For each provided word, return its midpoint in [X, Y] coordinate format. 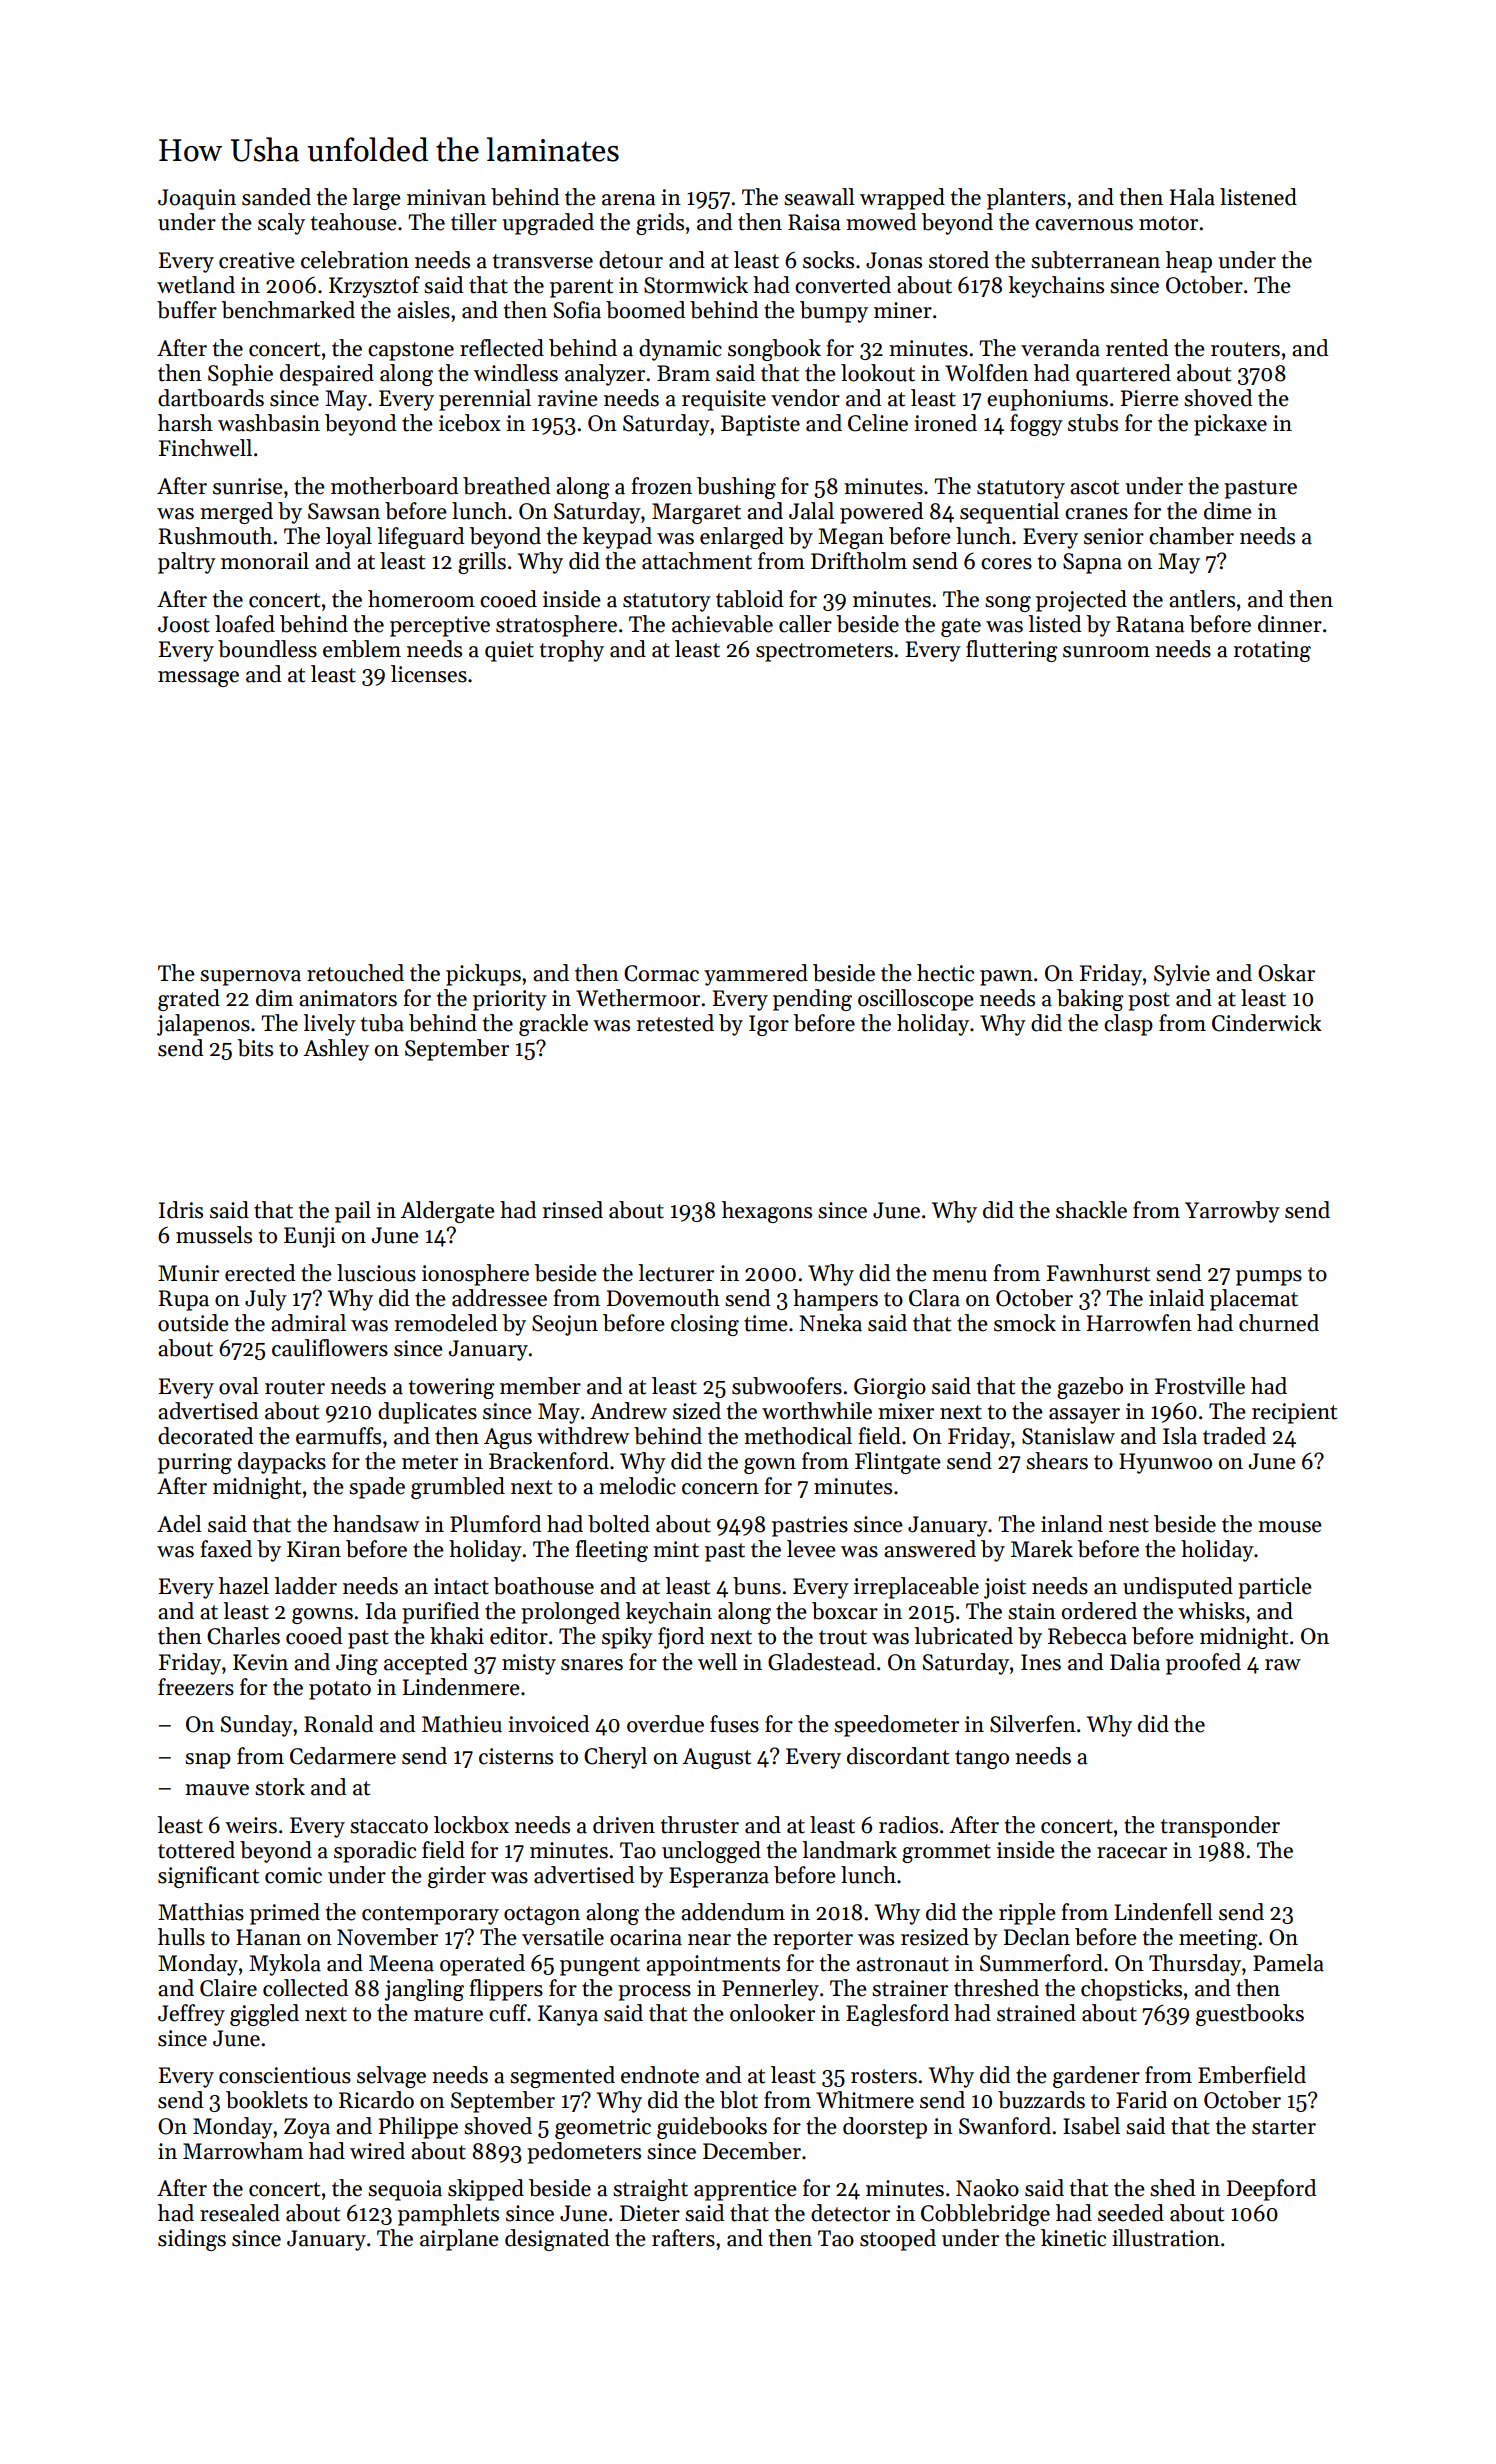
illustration [1166, 2238]
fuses [734, 1724]
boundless [267, 649]
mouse [1290, 1527]
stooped [898, 2240]
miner [903, 310]
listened [1258, 197]
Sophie [240, 375]
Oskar [1286, 973]
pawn [1006, 978]
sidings [192, 2240]
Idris [181, 1210]
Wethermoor [638, 998]
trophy [572, 651]
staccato [389, 1826]
